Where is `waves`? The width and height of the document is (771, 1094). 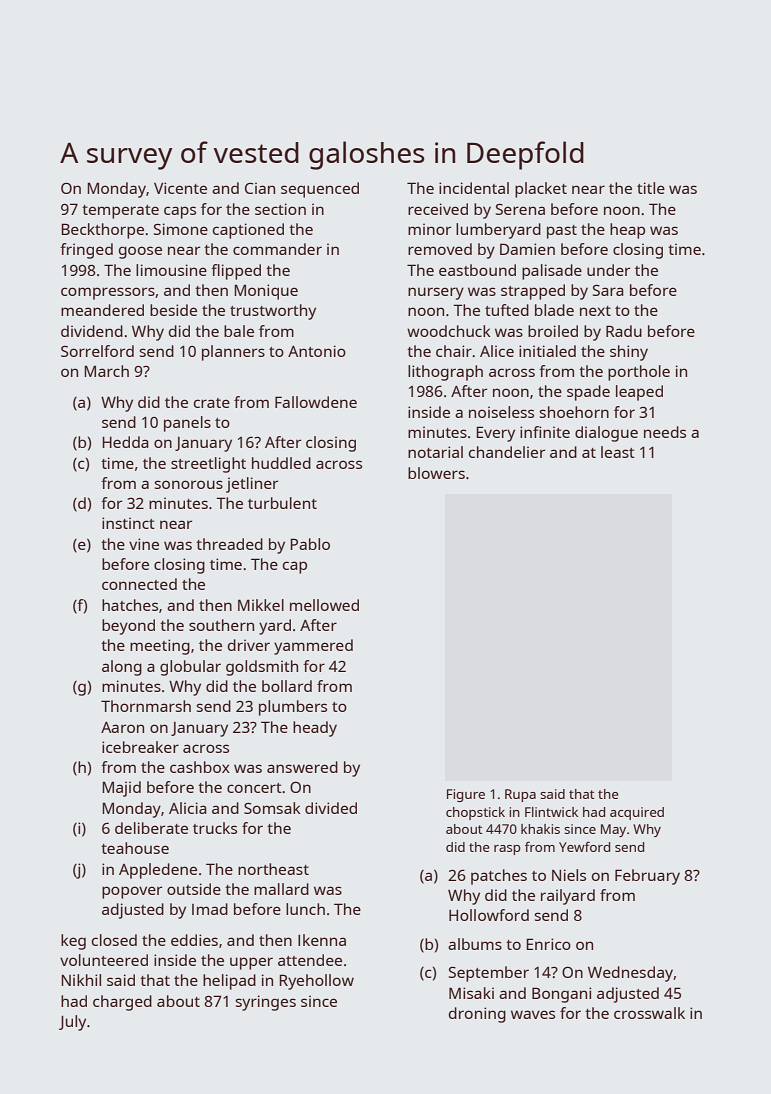
waves is located at coordinates (533, 1014).
